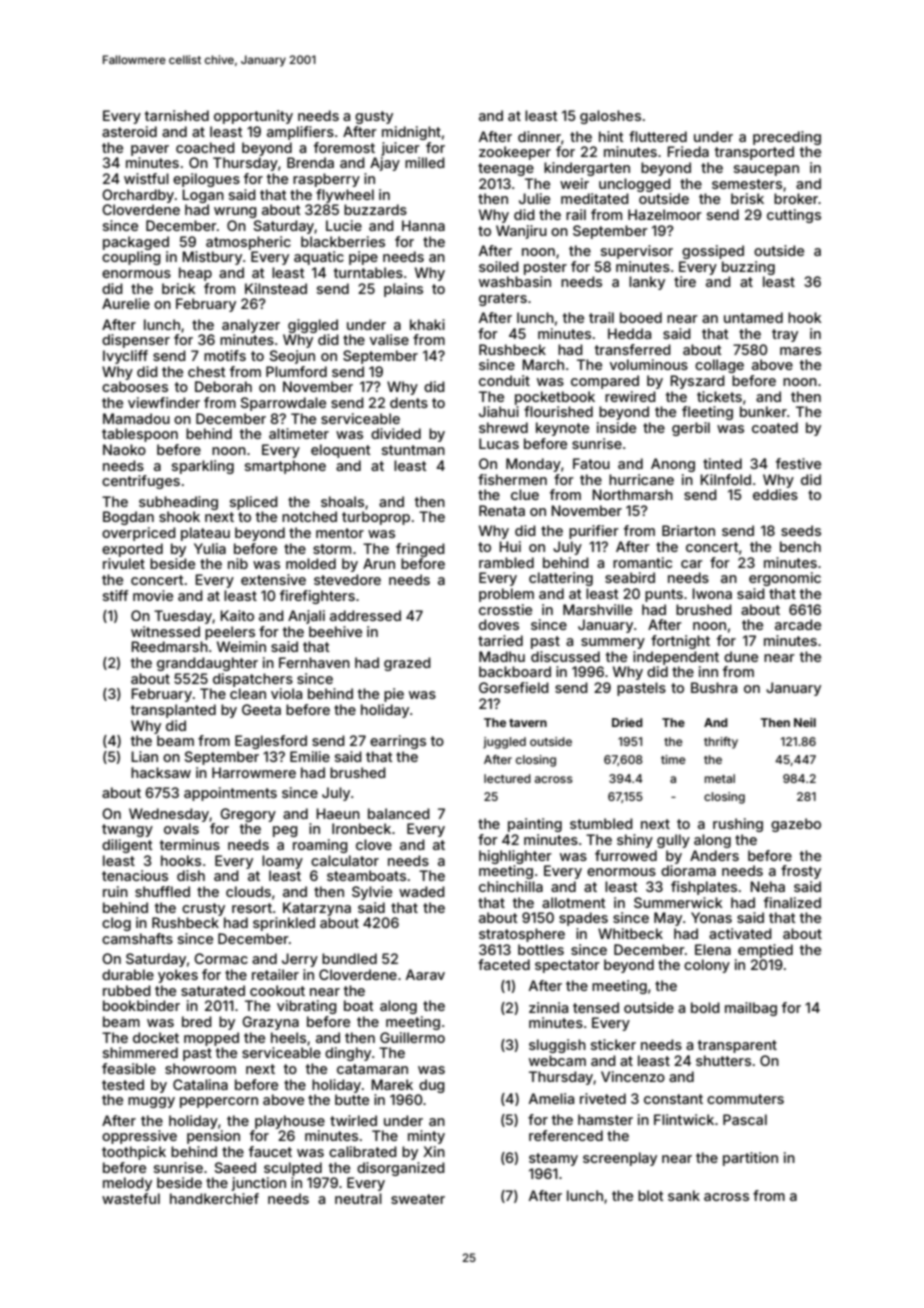 This screenshot has height=1308, width=924. I want to click on steamy, so click(553, 1159).
